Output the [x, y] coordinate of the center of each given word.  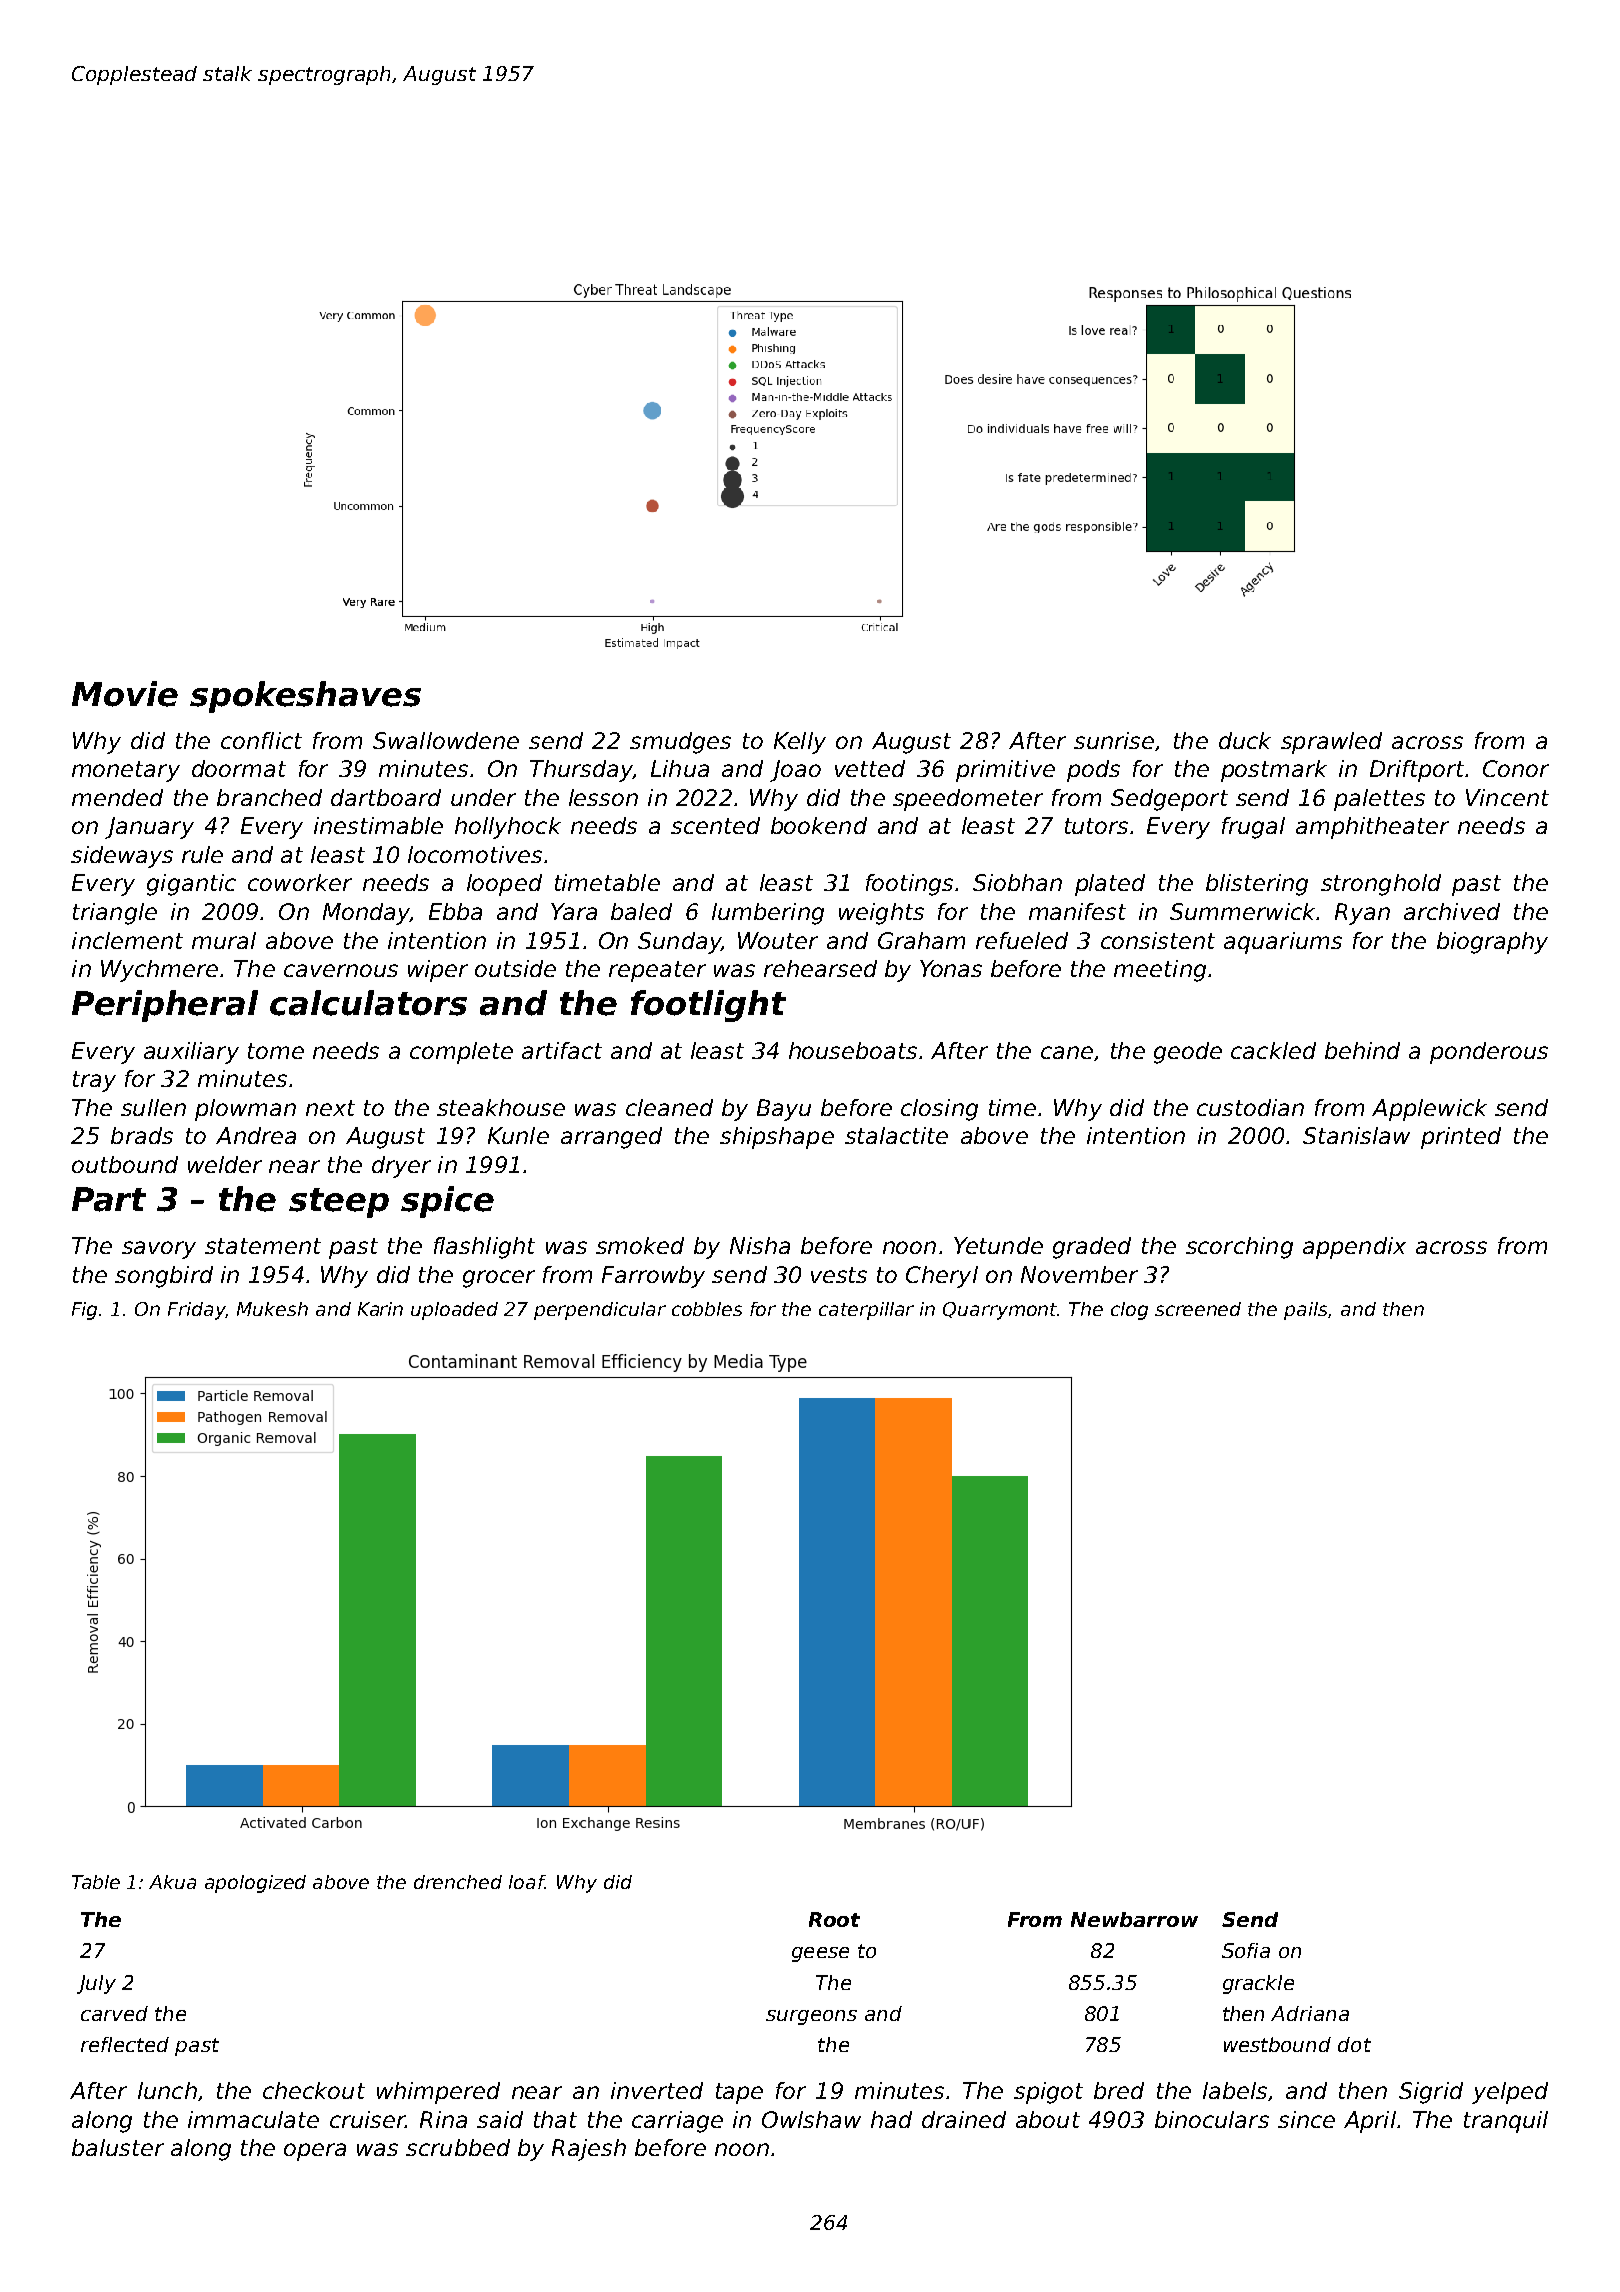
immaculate [253, 2119]
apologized [255, 1884]
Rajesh [589, 2150]
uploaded [454, 1311]
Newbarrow [1134, 1919]
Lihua [680, 768]
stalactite [896, 1135]
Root [834, 1919]
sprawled [1331, 743]
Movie [125, 694]
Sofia [1246, 1950]
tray [94, 1081]
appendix [1354, 1248]
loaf [527, 1882]
